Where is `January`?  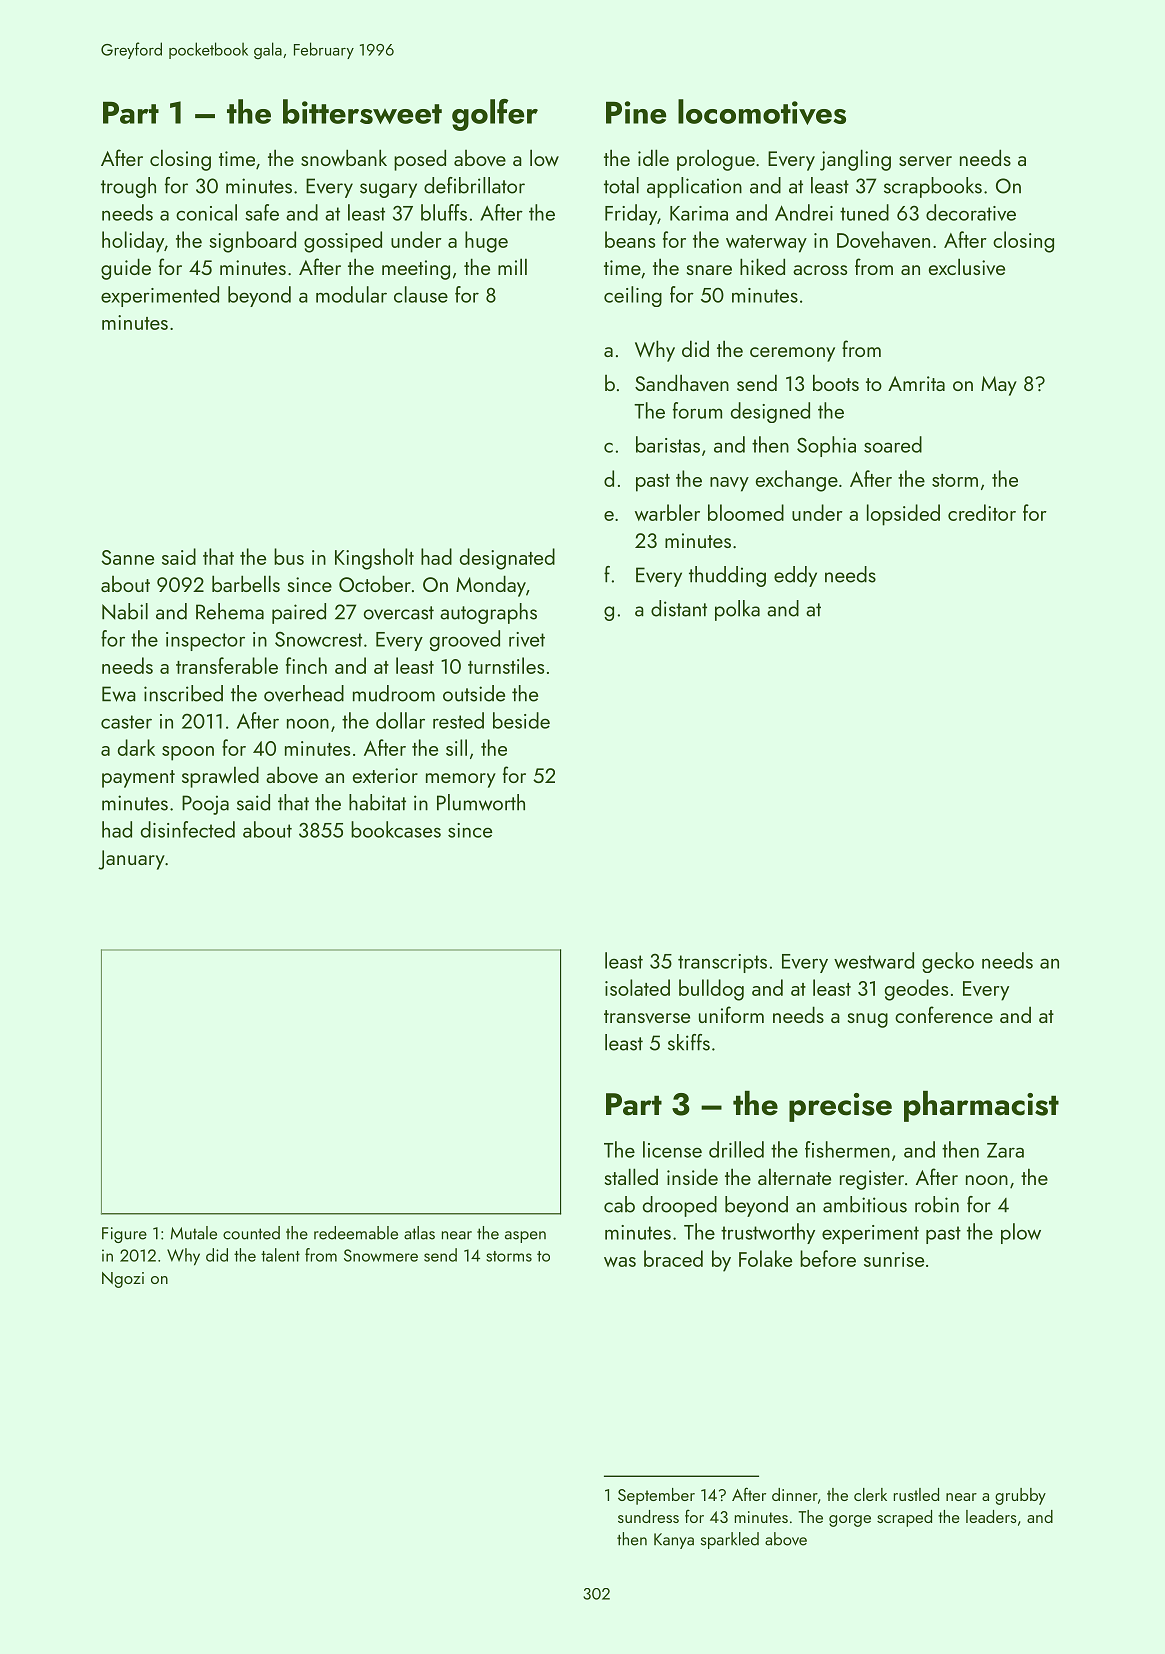 January is located at coordinates (131, 860).
